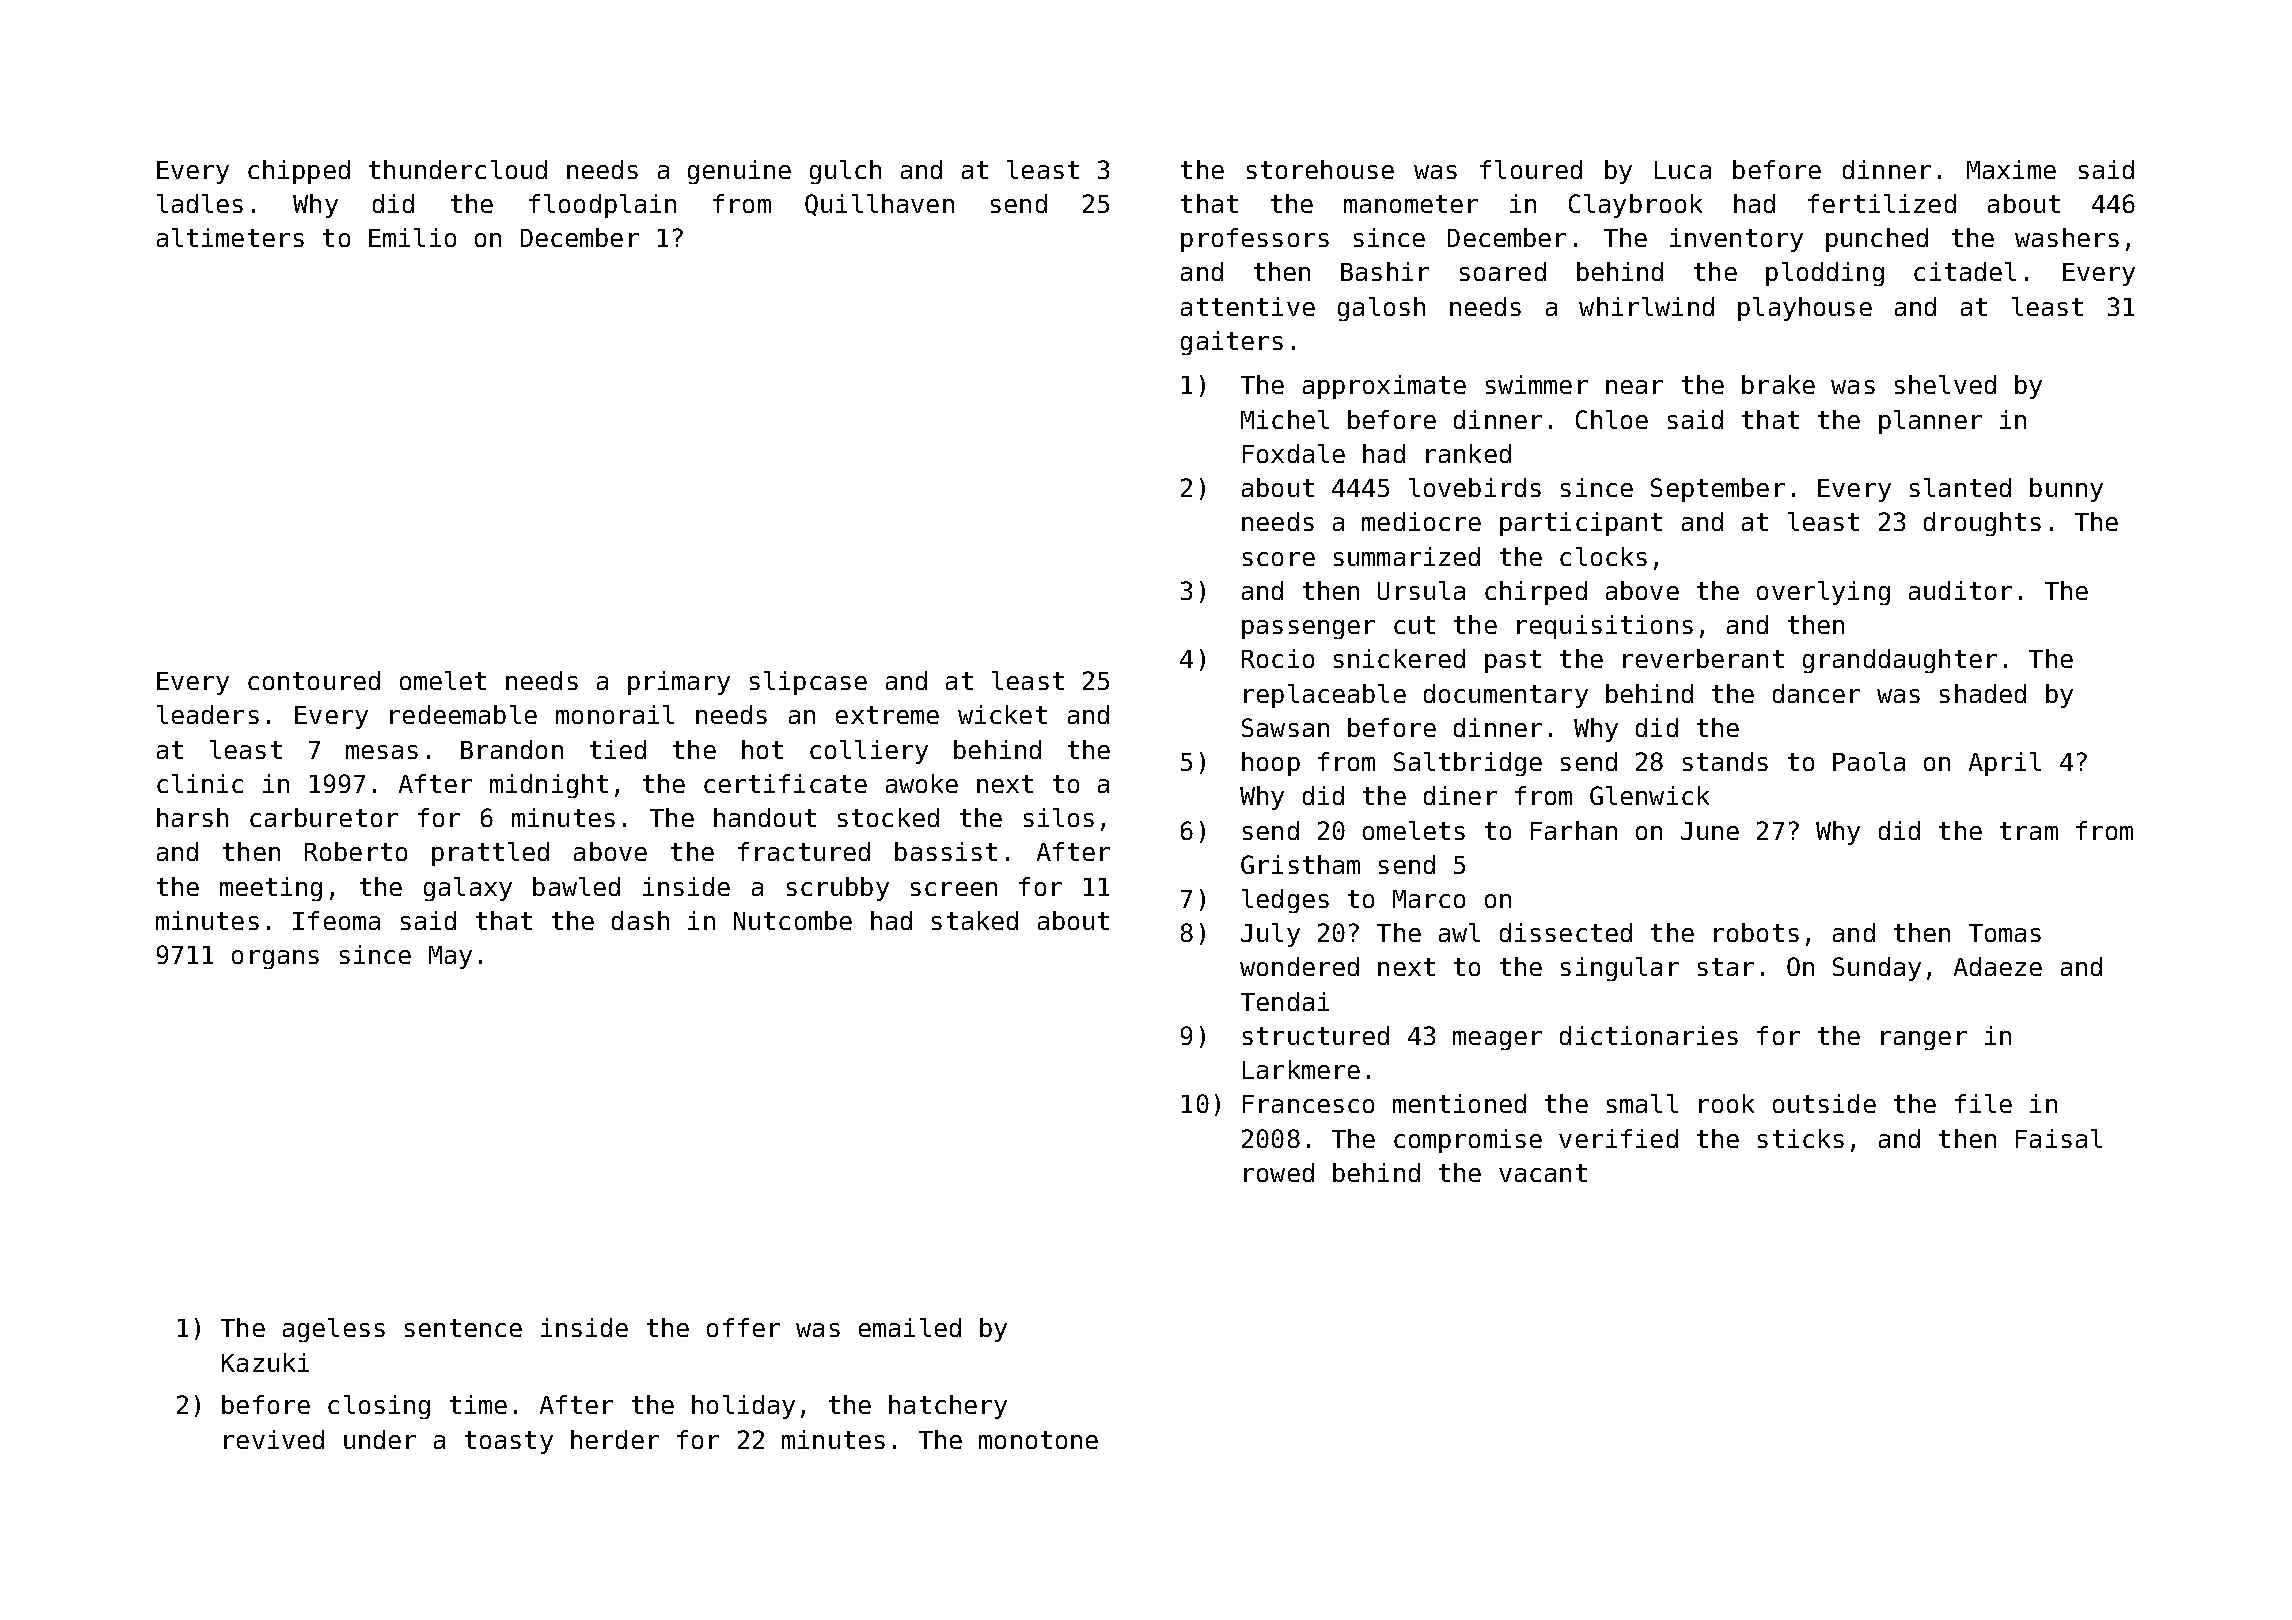 The width and height of the screenshot is (2292, 1620). What do you see at coordinates (1279, 1172) in the screenshot?
I see `rowed` at bounding box center [1279, 1172].
